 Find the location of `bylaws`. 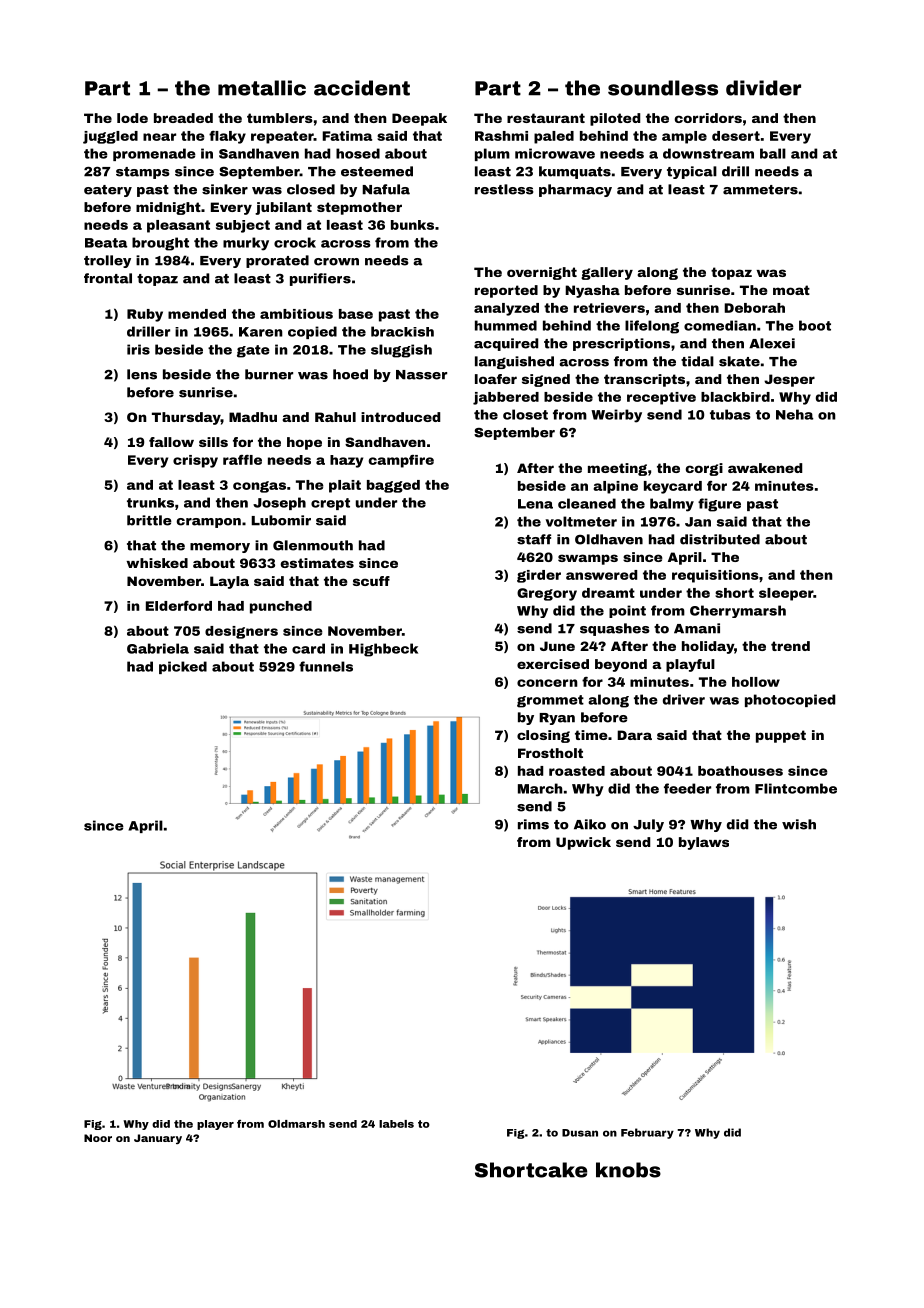

bylaws is located at coordinates (704, 843).
